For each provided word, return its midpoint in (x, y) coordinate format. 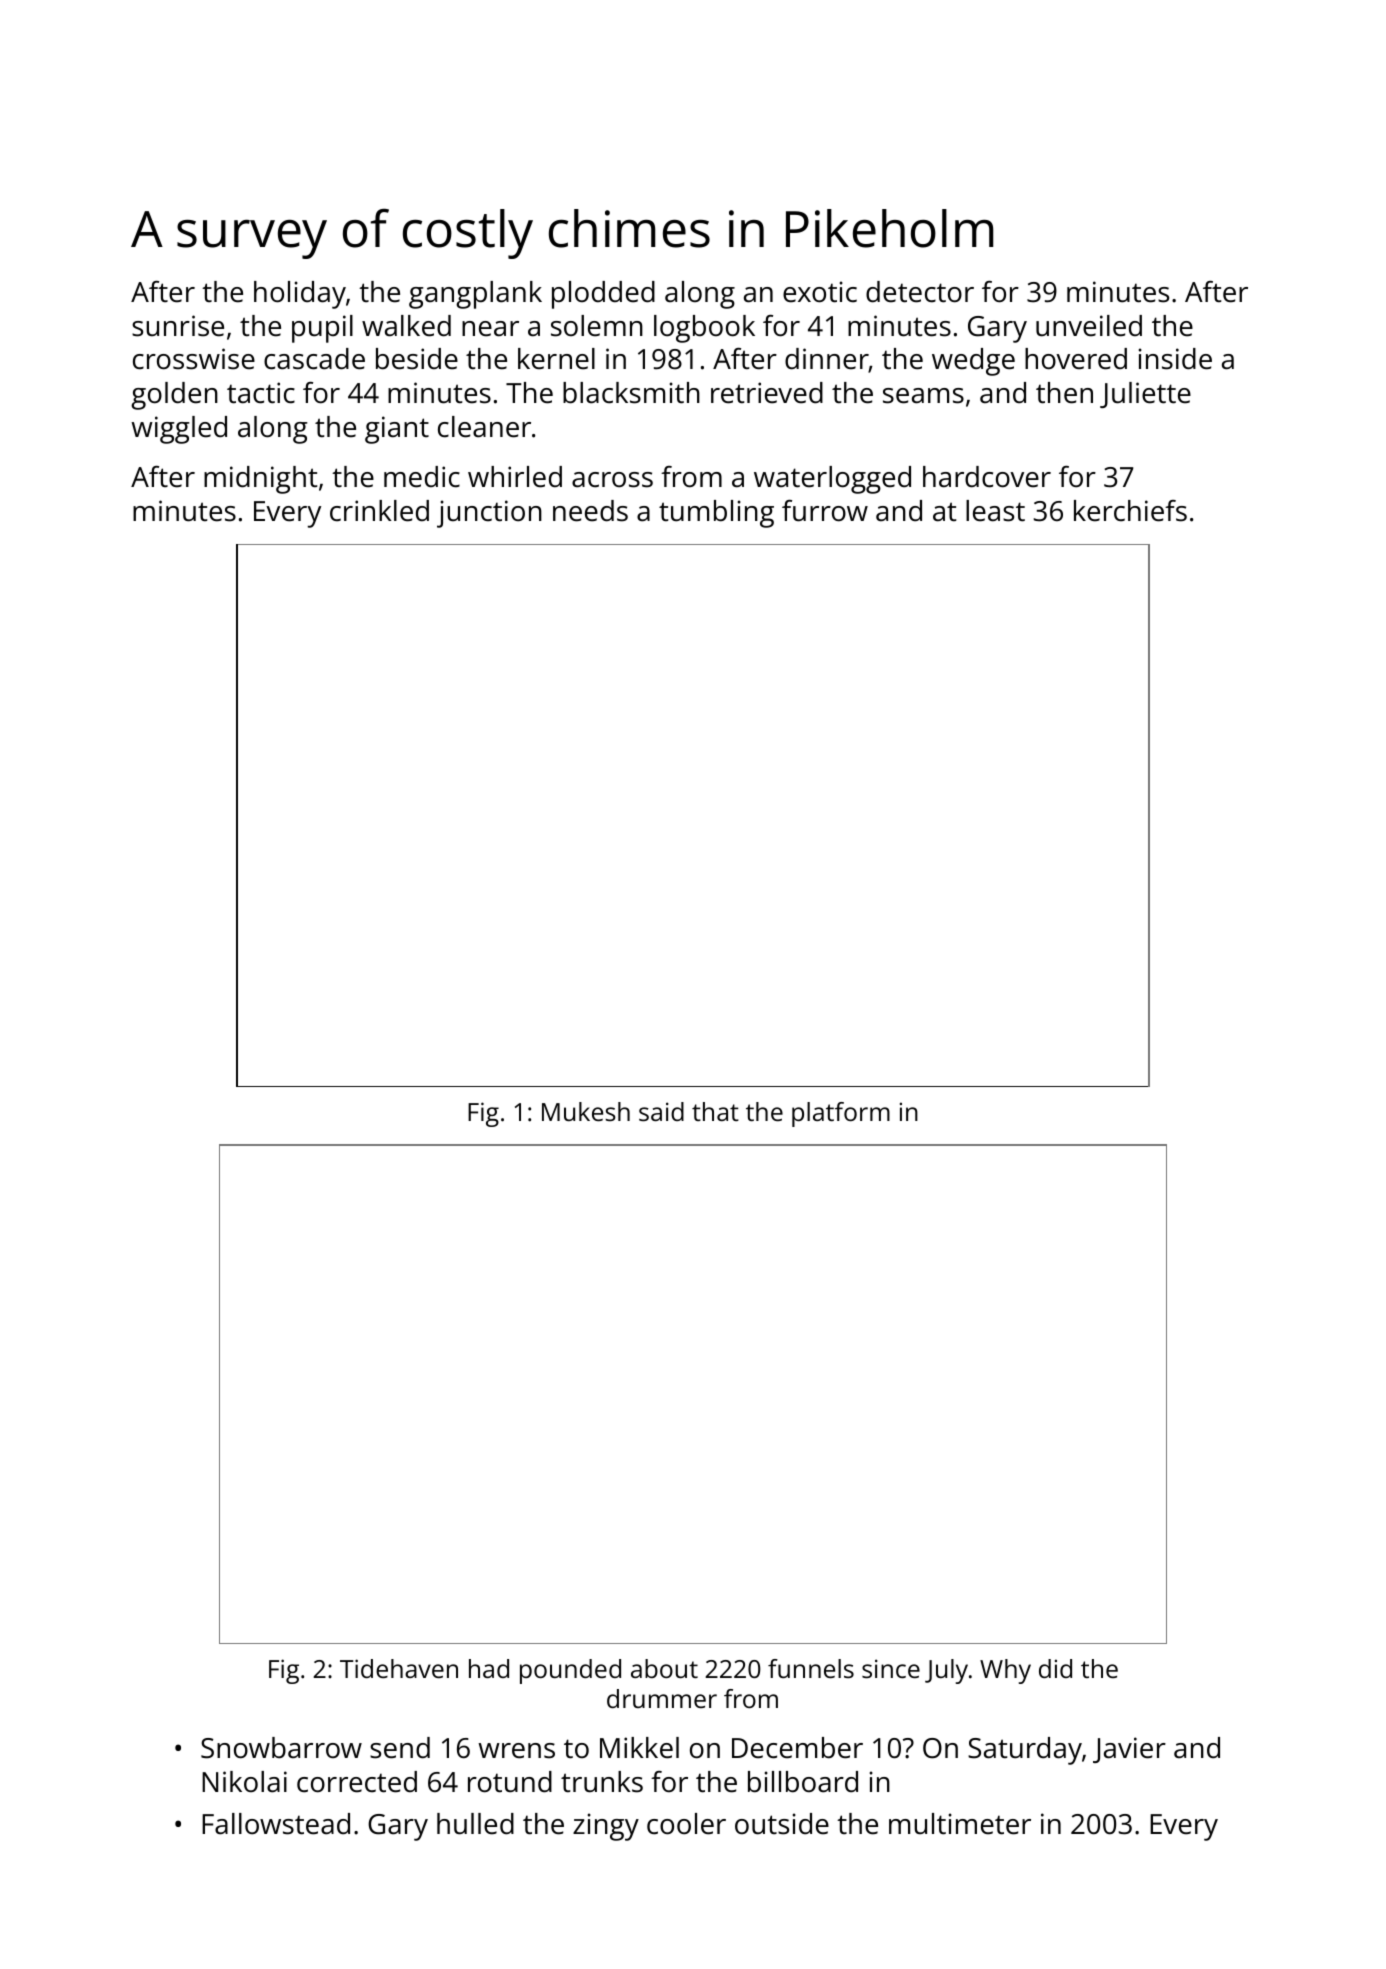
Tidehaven (399, 1668)
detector (920, 292)
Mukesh (586, 1111)
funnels (811, 1668)
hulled (475, 1824)
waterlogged (832, 480)
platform (841, 1114)
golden (174, 396)
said (661, 1111)
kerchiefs (1130, 511)
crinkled (379, 511)
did (1055, 1668)
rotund (510, 1782)
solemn (597, 326)
